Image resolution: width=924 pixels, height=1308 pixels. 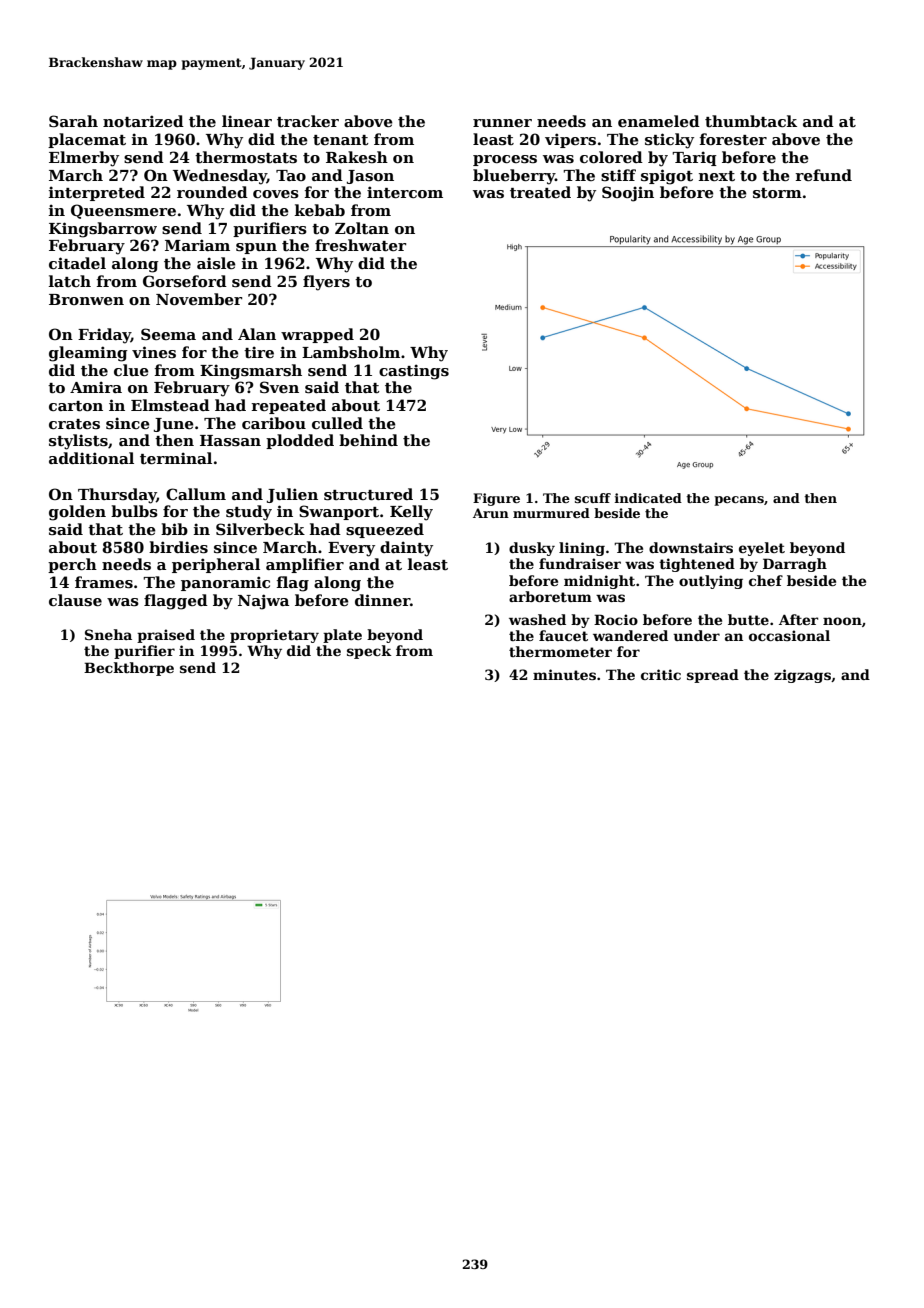 I want to click on gleaming, so click(x=88, y=354).
